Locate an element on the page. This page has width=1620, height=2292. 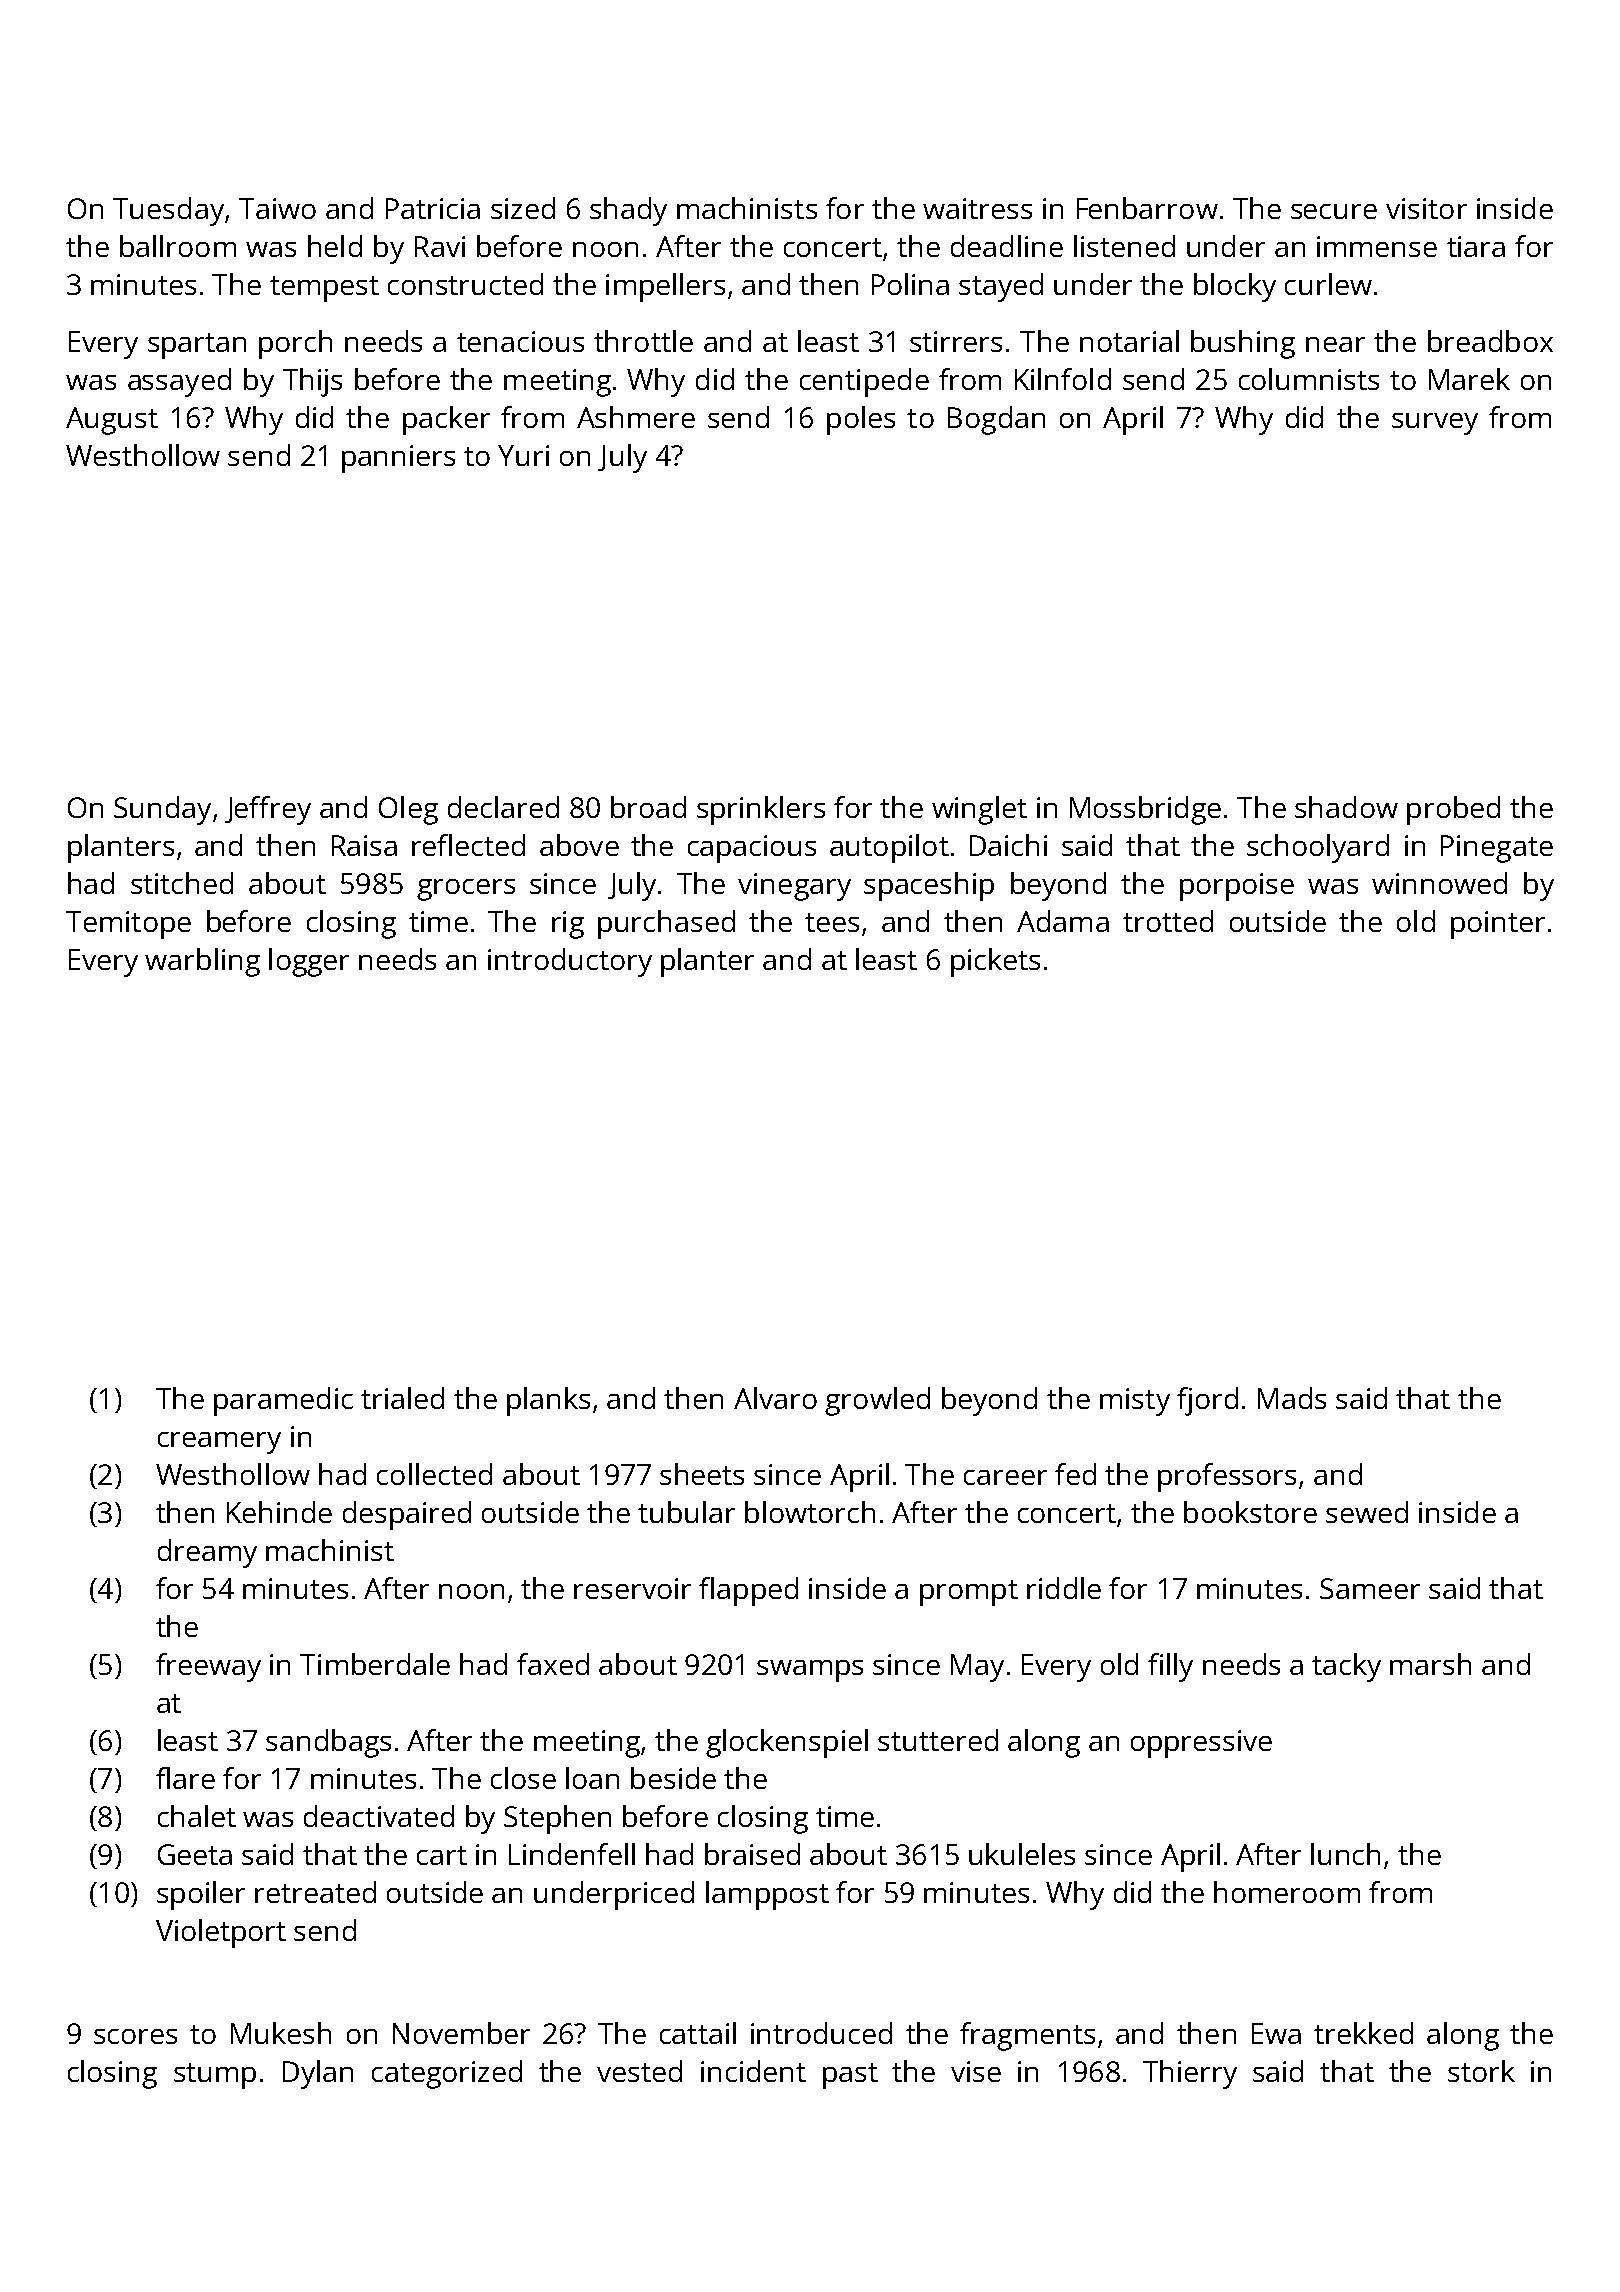
breadbox is located at coordinates (1490, 341).
